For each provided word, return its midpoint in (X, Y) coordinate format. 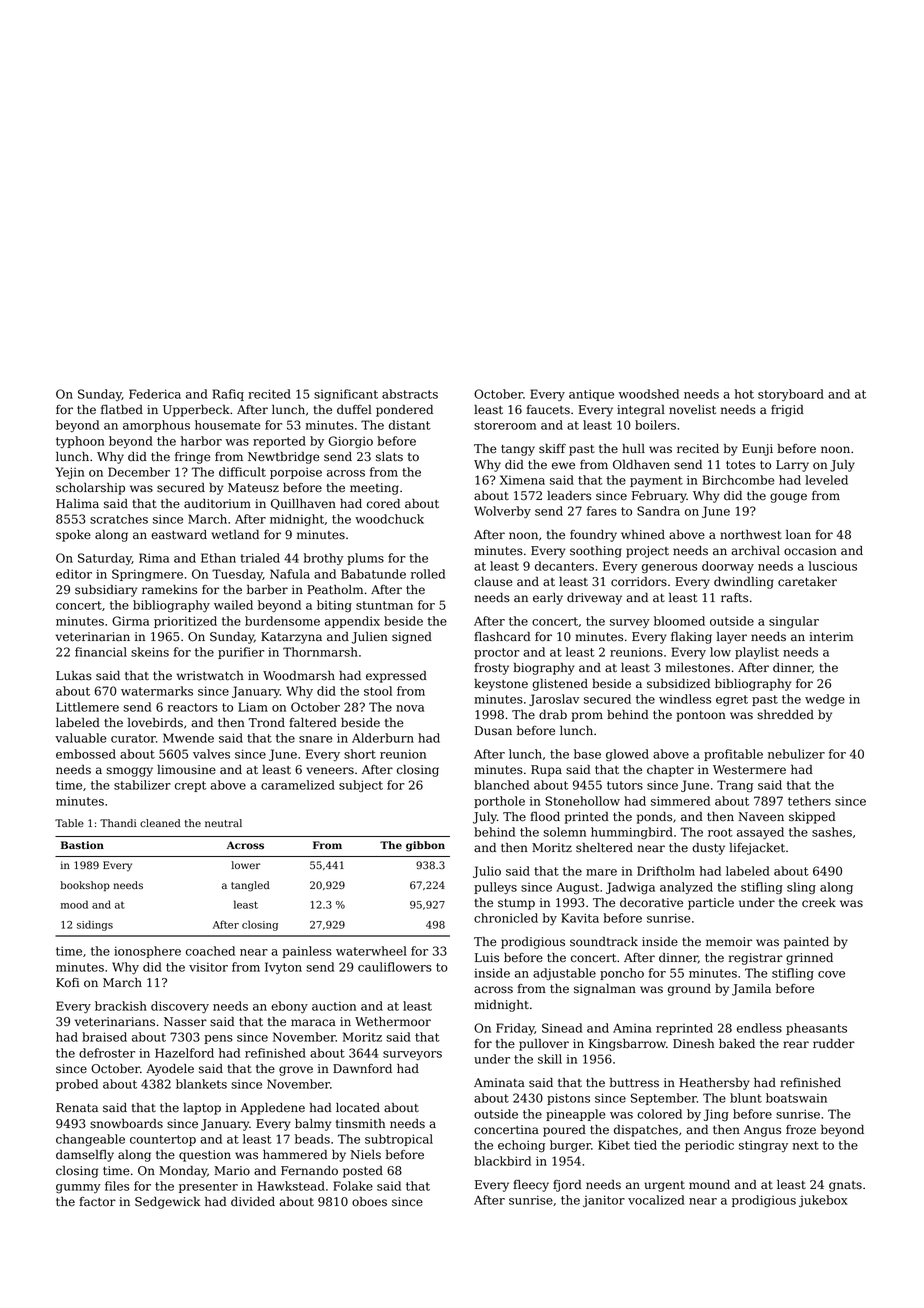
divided (253, 1202)
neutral (223, 823)
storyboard (791, 395)
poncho (622, 974)
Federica (155, 394)
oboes (369, 1202)
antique (591, 395)
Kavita (580, 918)
